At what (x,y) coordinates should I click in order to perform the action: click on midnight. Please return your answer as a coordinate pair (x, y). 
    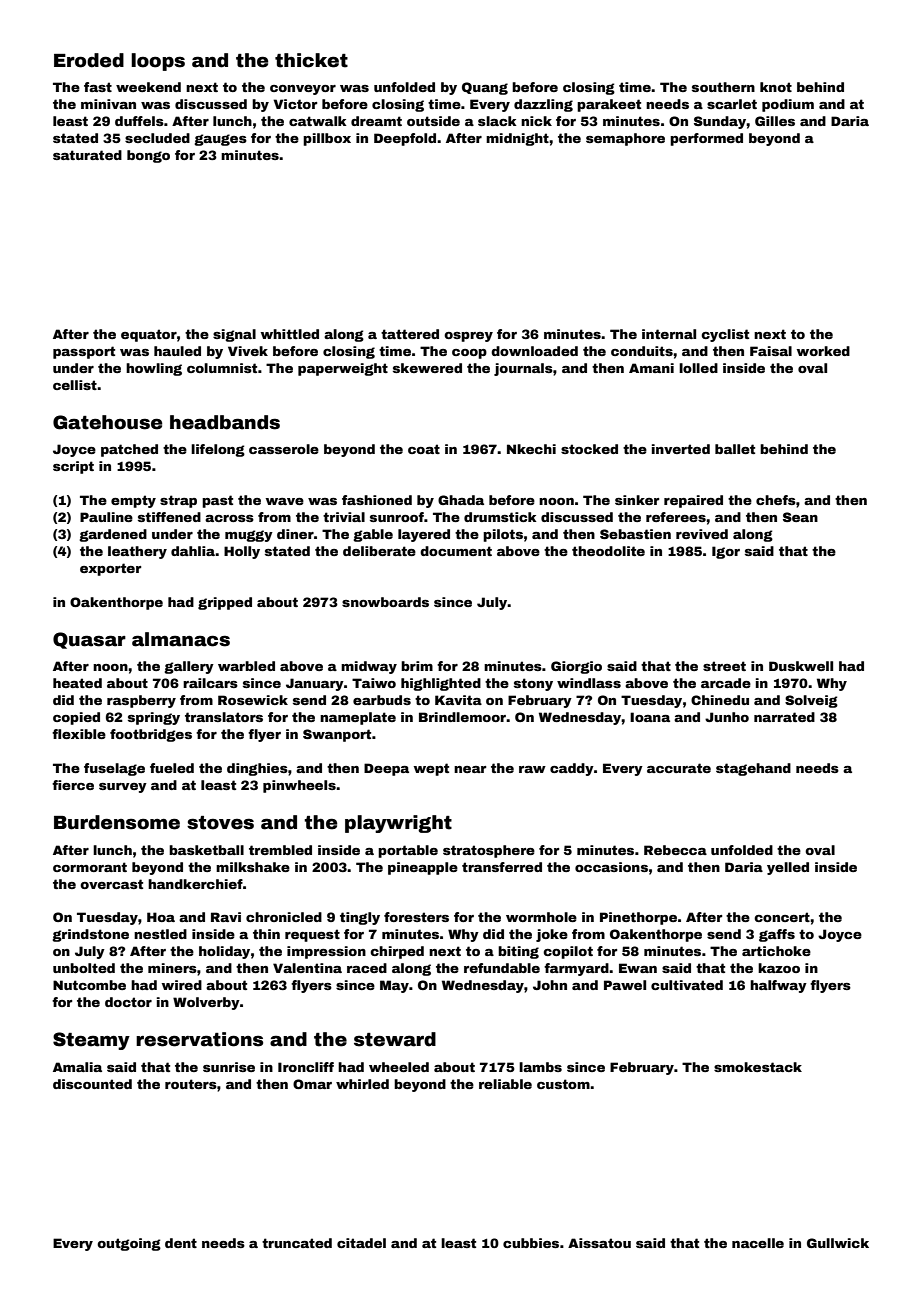
    Looking at the image, I should click on (517, 139).
